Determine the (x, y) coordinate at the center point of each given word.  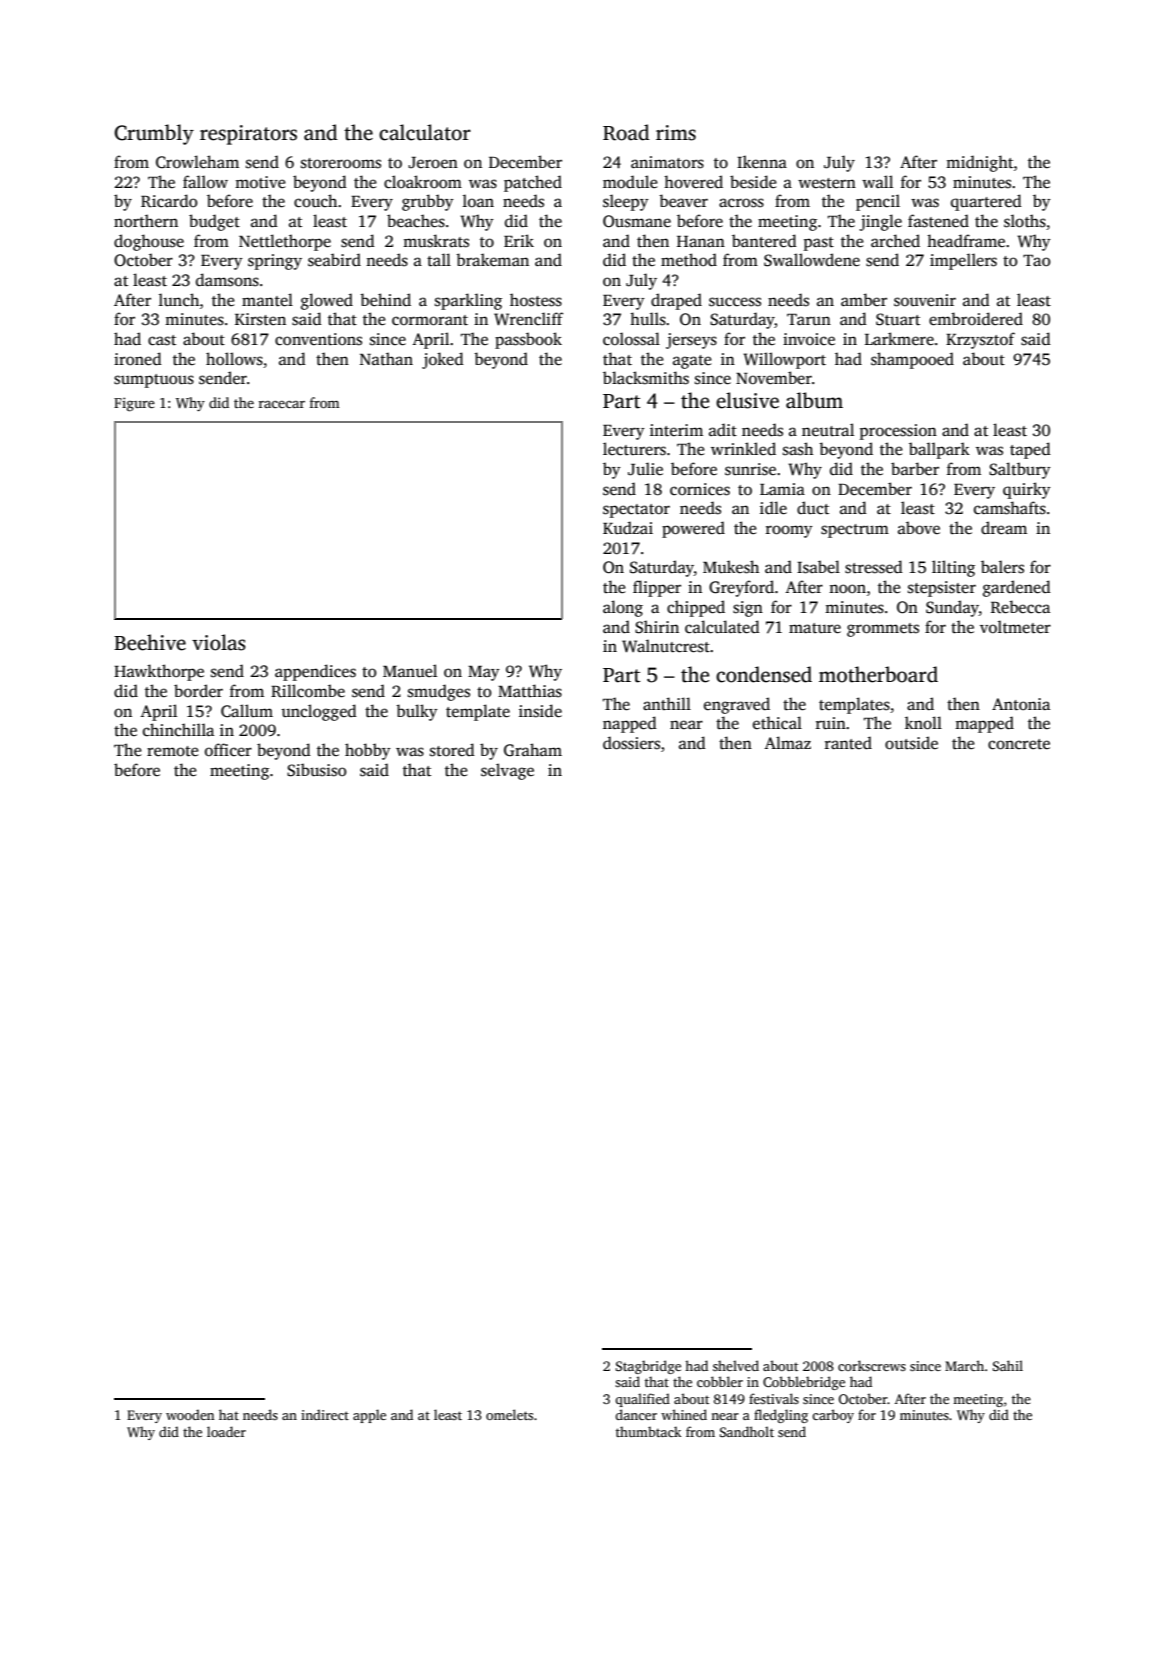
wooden (190, 1414)
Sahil (1008, 1365)
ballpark (939, 450)
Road (626, 132)
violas (219, 642)
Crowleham (197, 162)
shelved (736, 1365)
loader (226, 1431)
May (484, 673)
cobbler (720, 1381)
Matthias (530, 691)
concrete (1019, 744)
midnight (979, 163)
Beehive (150, 642)
